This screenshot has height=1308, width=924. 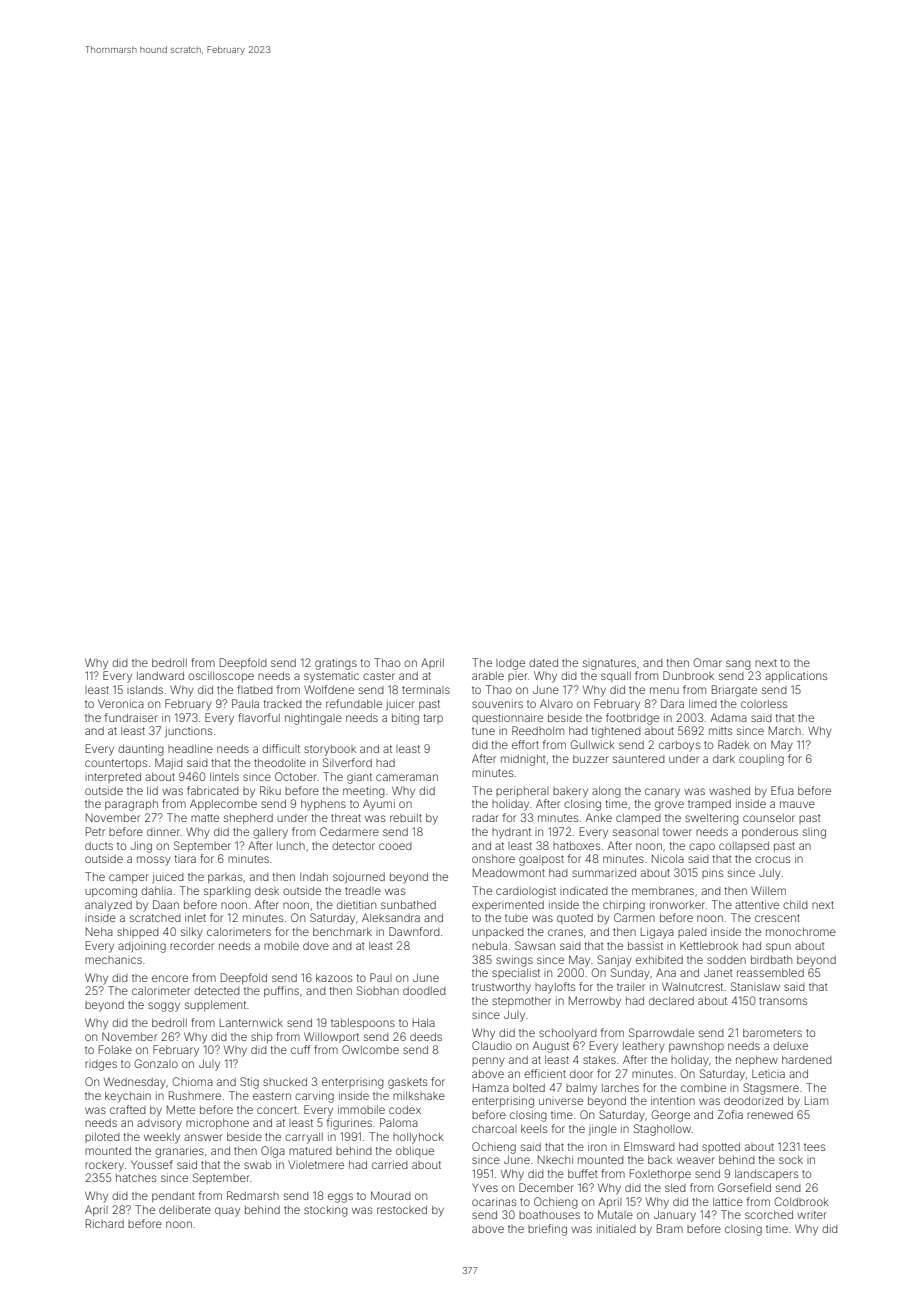 What do you see at coordinates (160, 676) in the screenshot?
I see `landward` at bounding box center [160, 676].
